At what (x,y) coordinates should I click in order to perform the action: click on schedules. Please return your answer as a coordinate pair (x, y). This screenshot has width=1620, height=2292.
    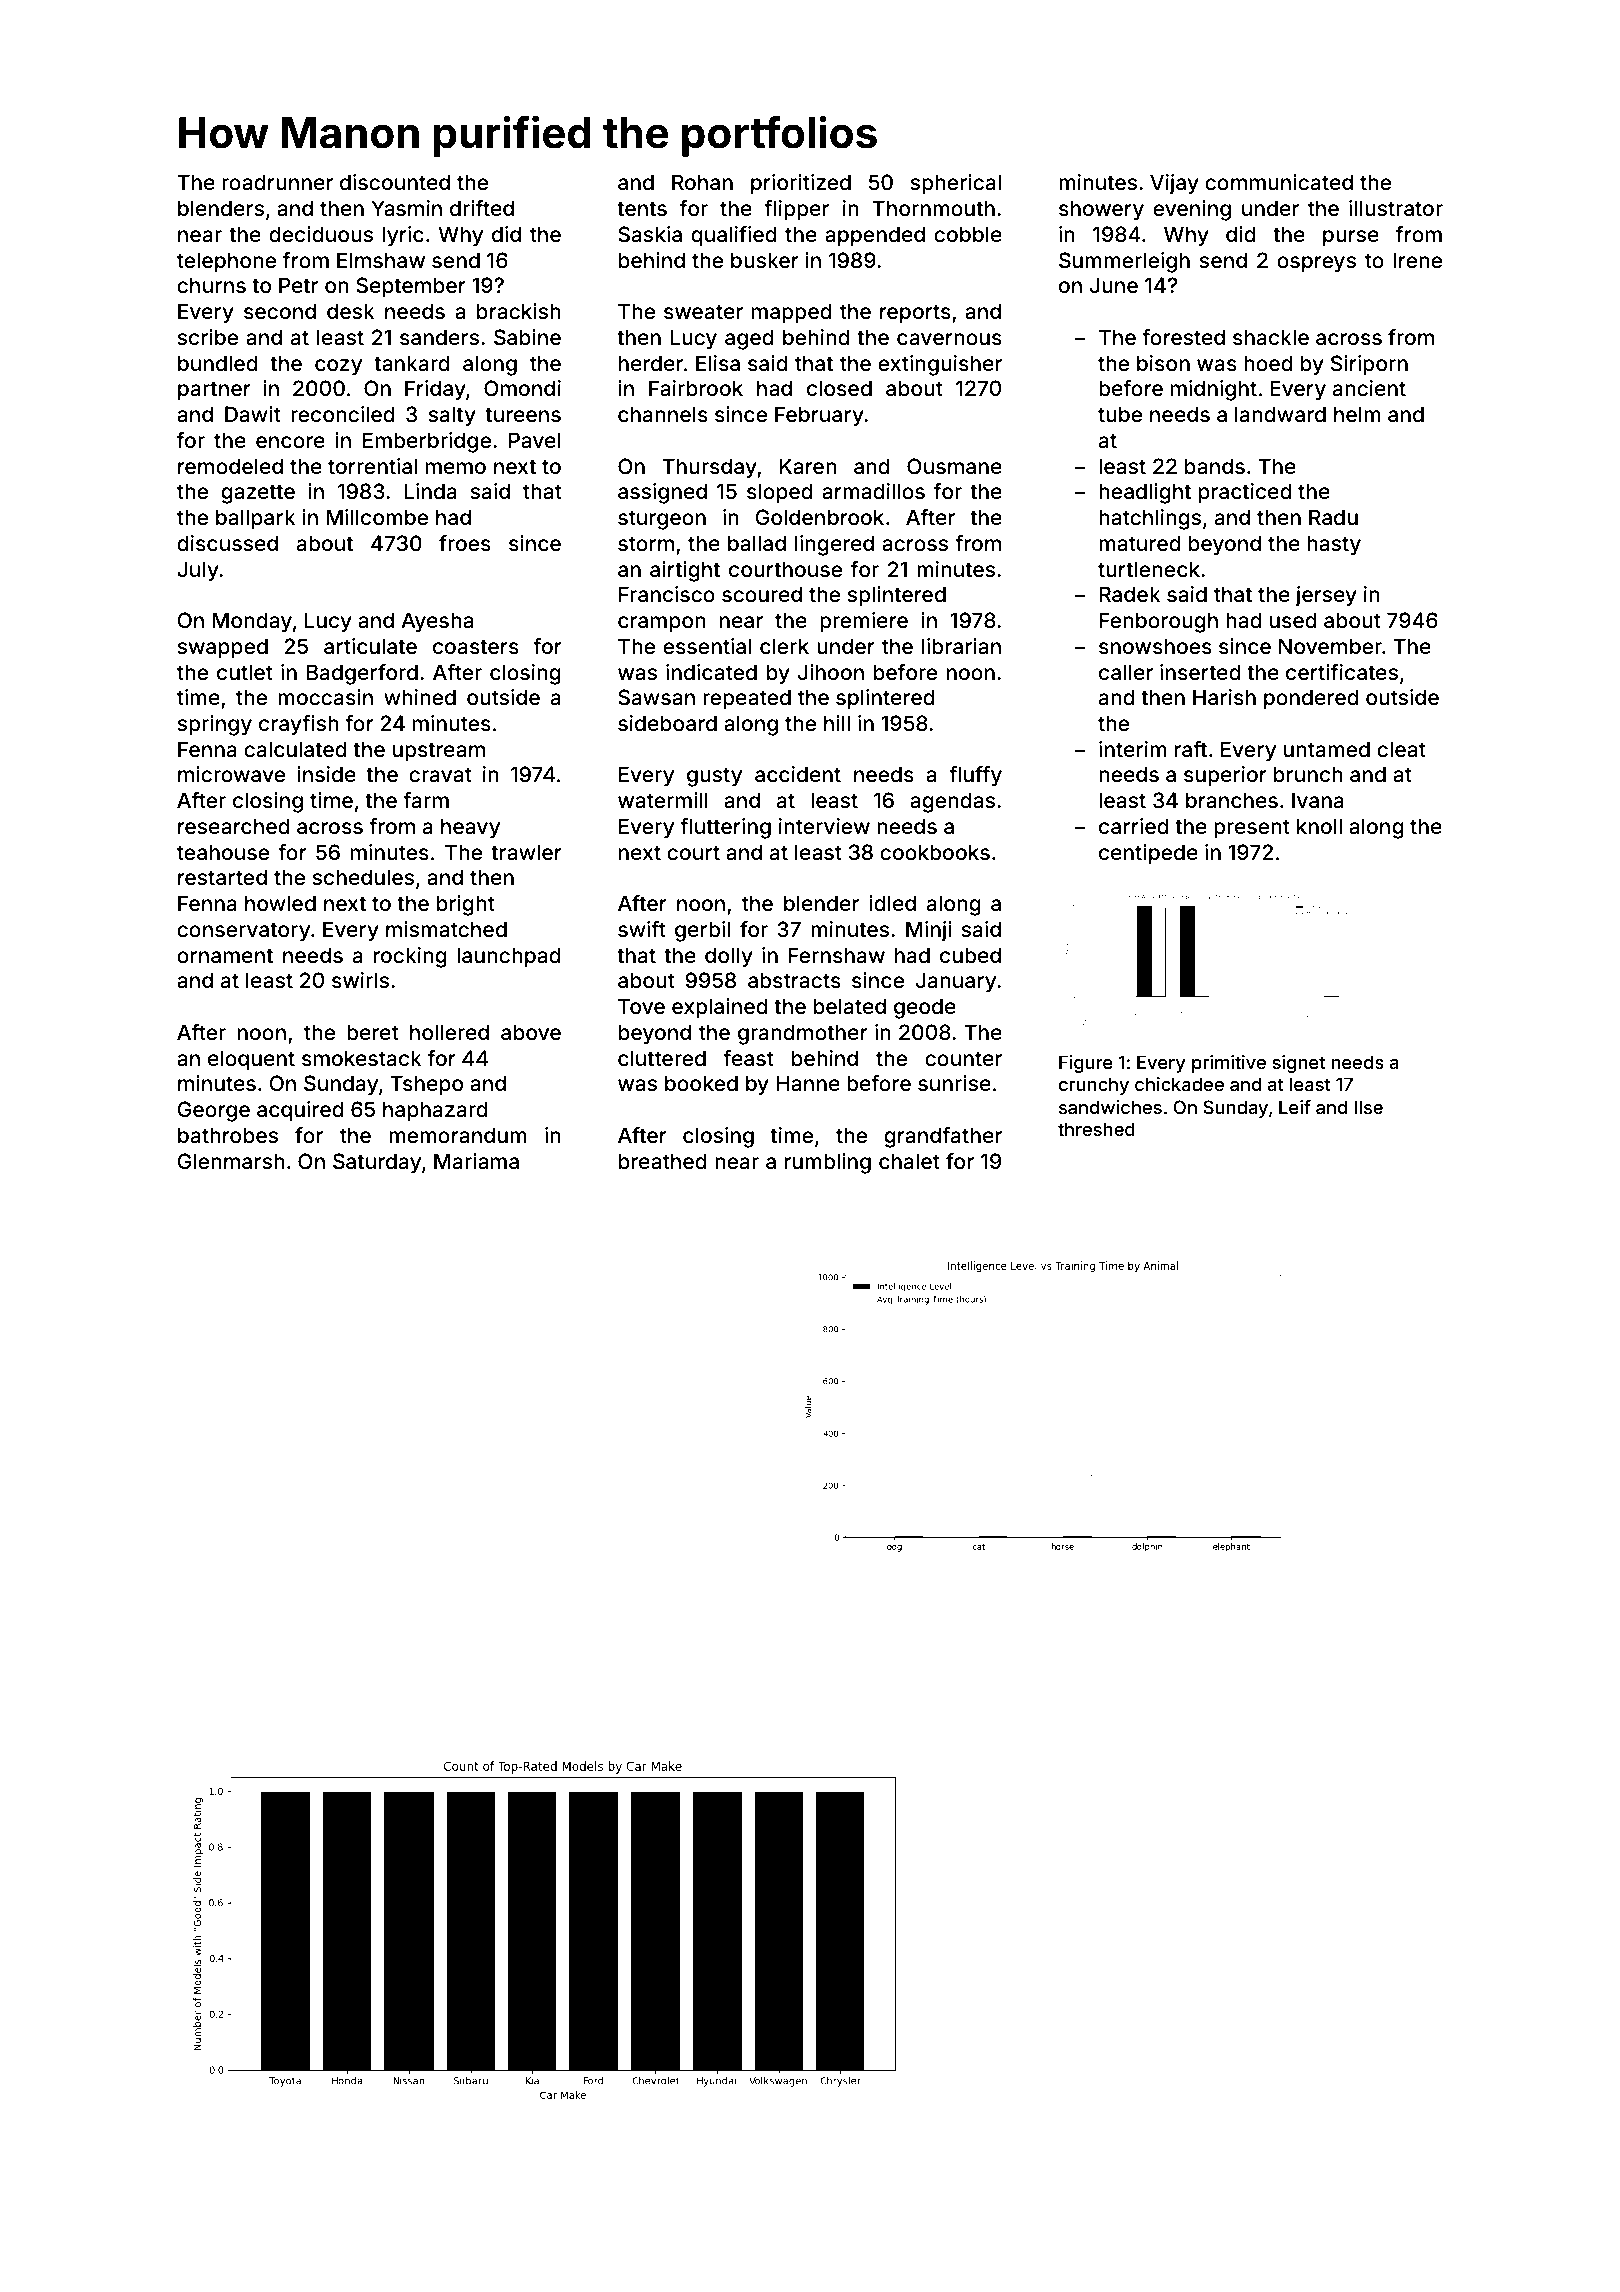
    Looking at the image, I should click on (363, 877).
